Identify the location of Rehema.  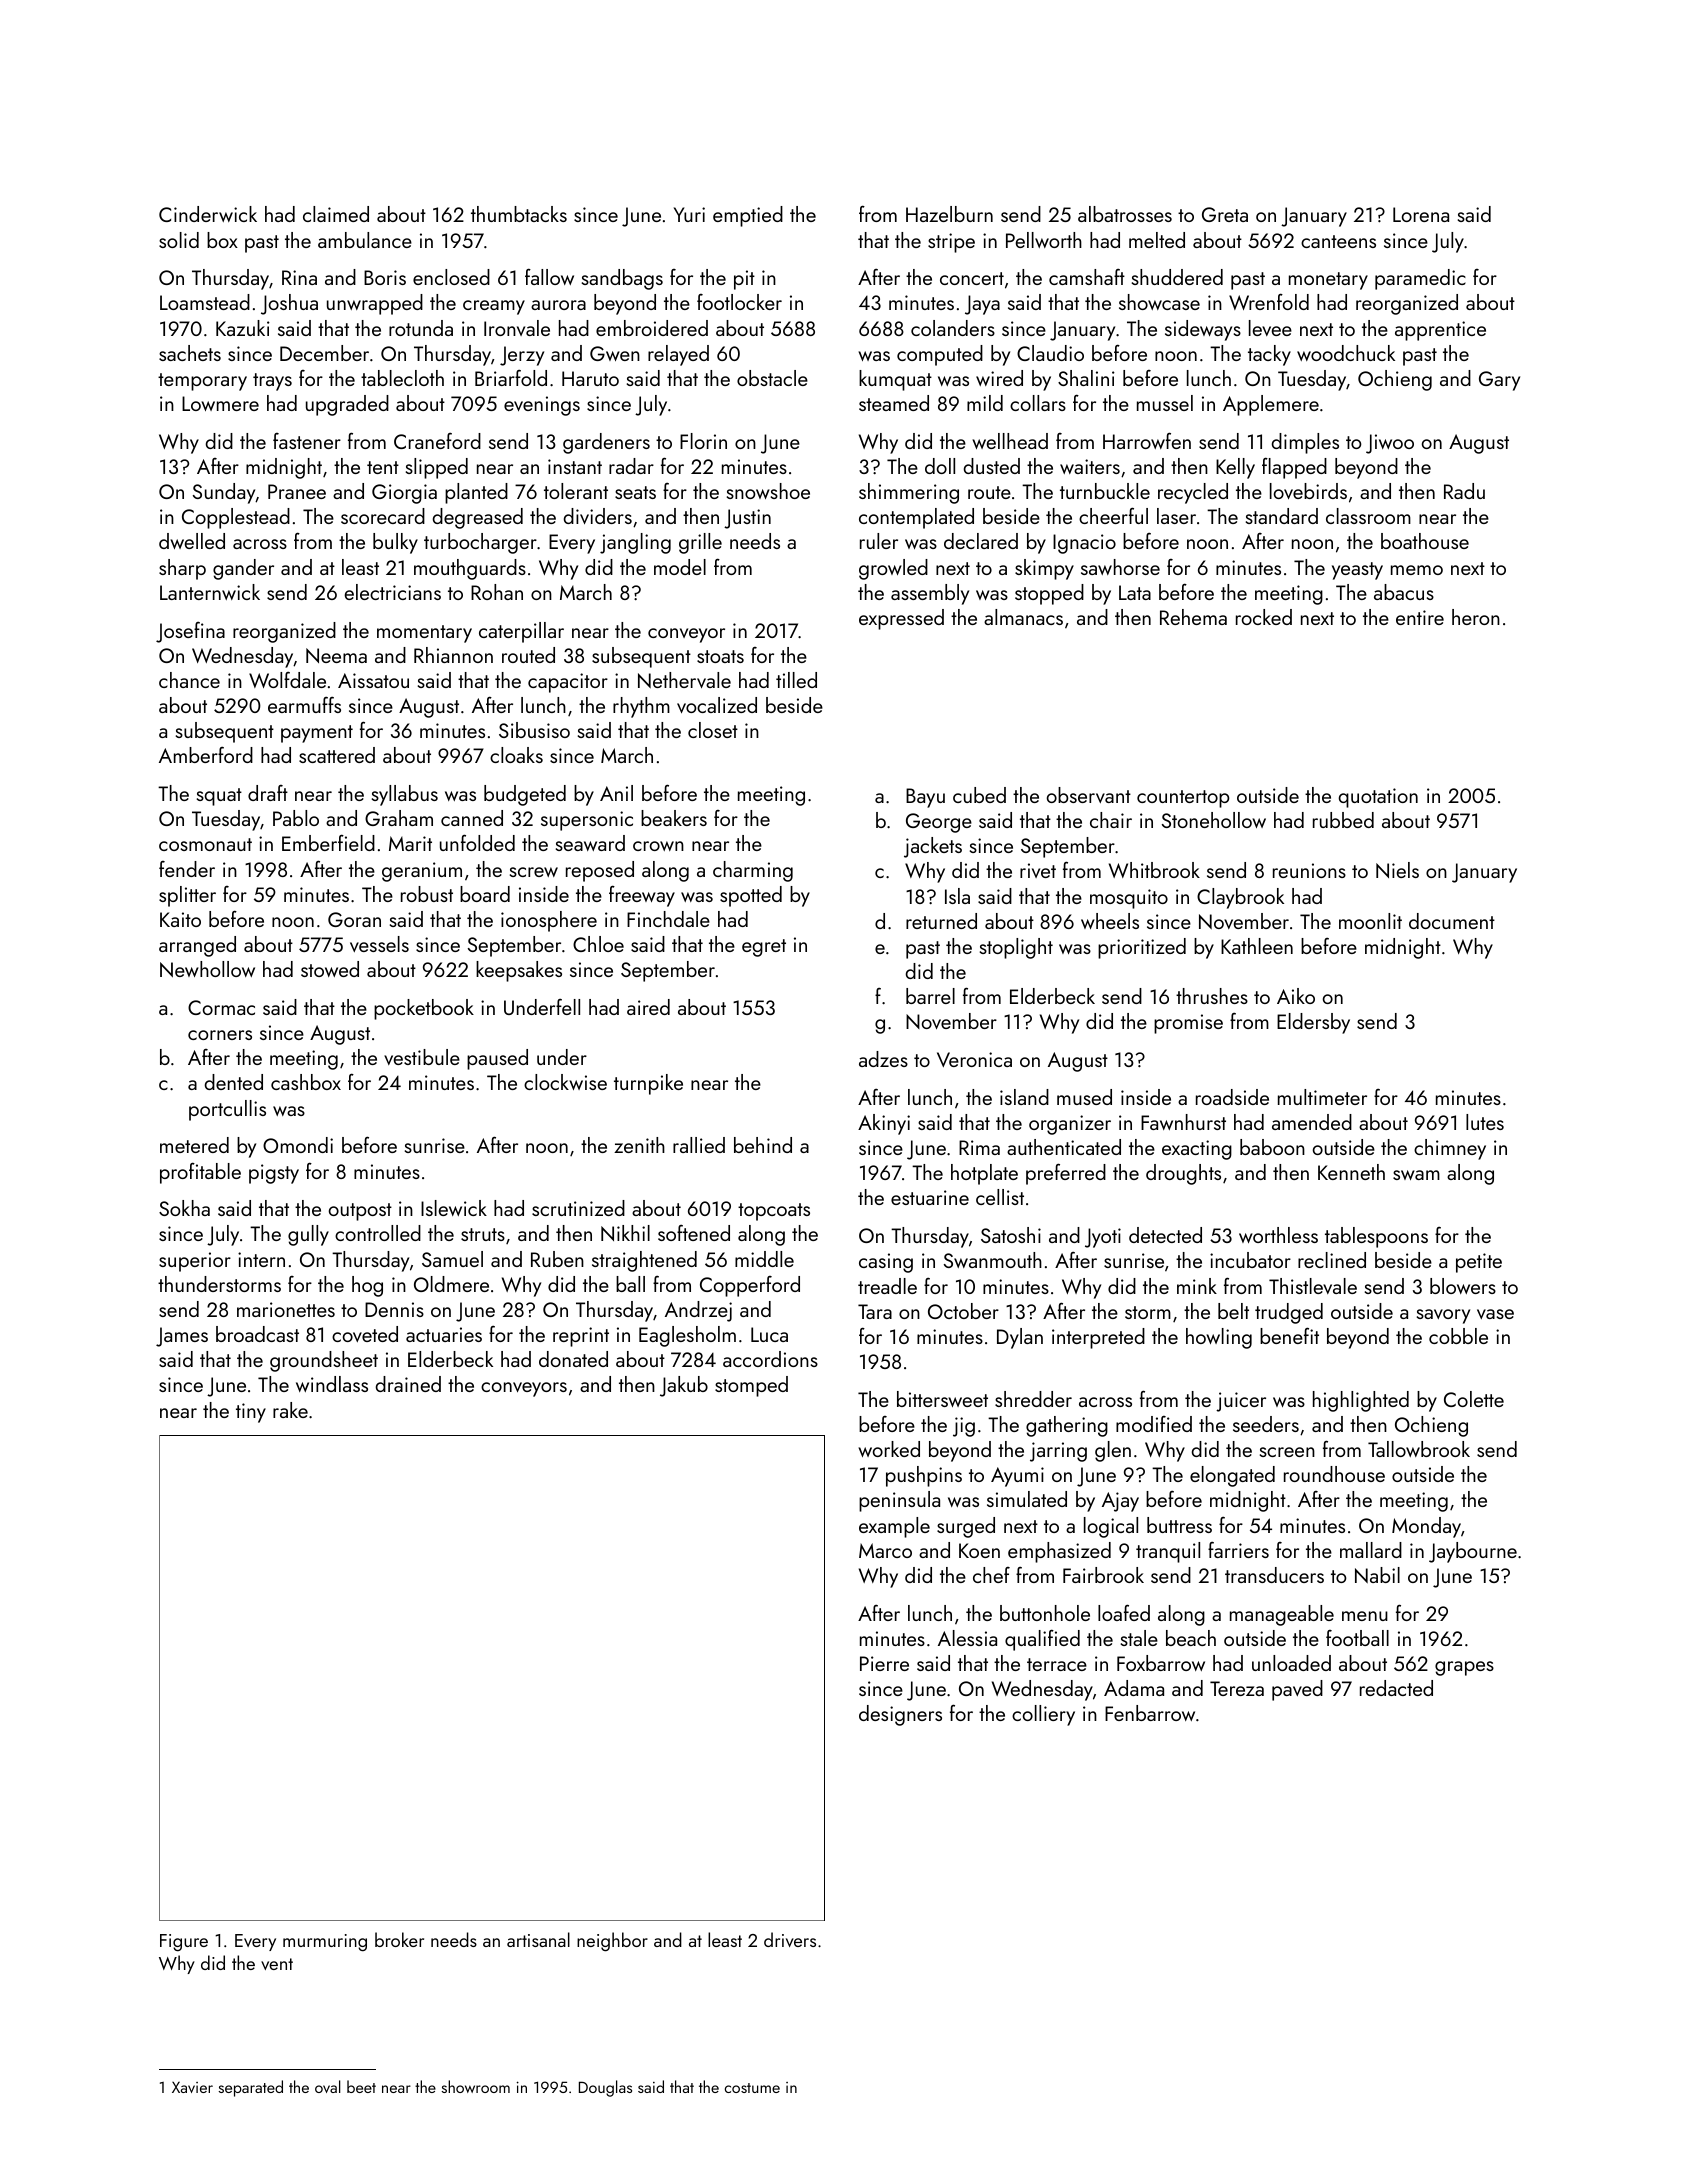
(1193, 617).
